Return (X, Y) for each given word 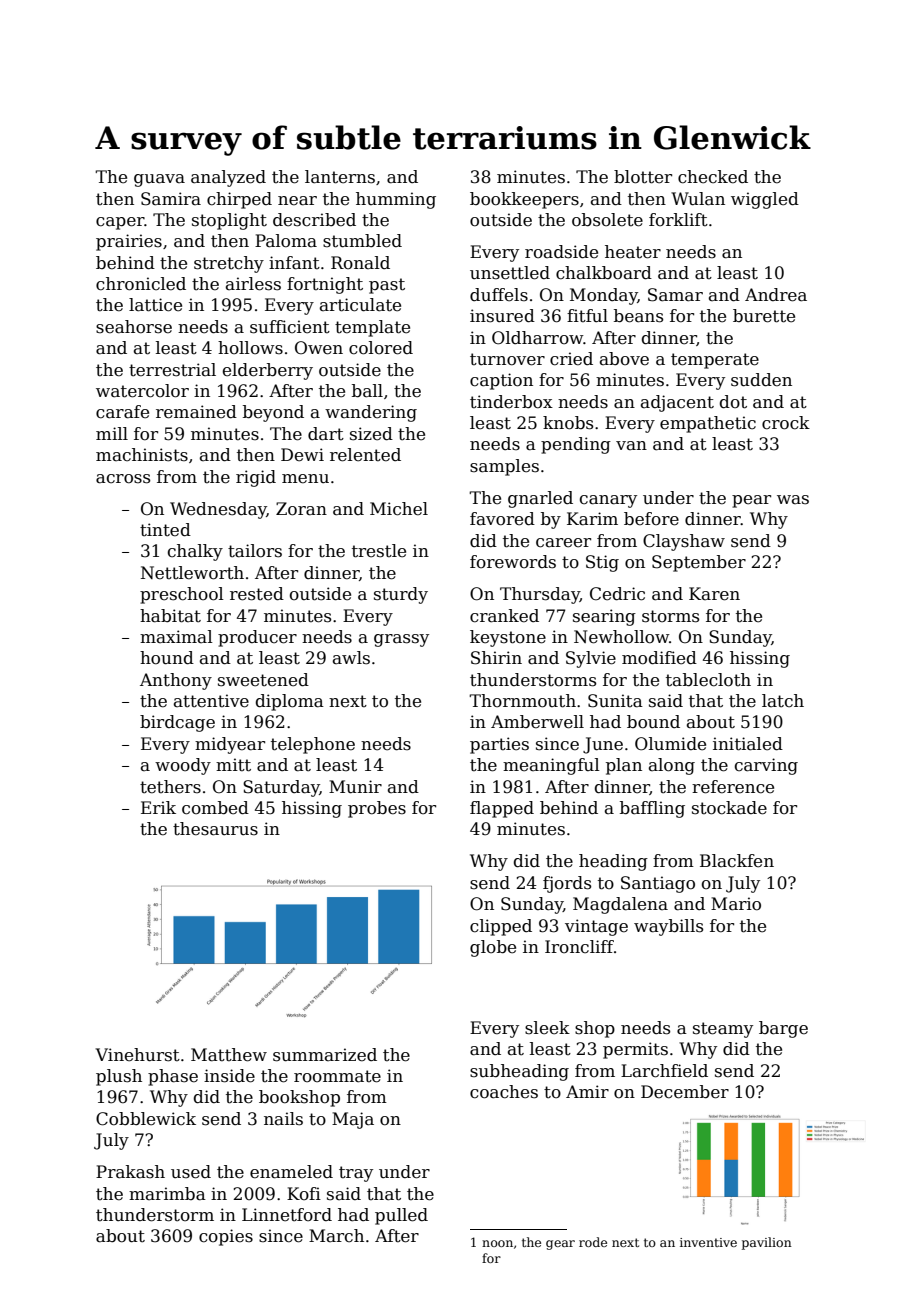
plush (119, 1077)
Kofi (304, 1193)
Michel (399, 509)
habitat (170, 616)
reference (733, 787)
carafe (122, 412)
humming (396, 200)
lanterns (340, 177)
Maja (353, 1120)
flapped (502, 809)
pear (751, 501)
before (651, 519)
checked (713, 177)
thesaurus (215, 829)
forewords (513, 562)
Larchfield (664, 1071)
